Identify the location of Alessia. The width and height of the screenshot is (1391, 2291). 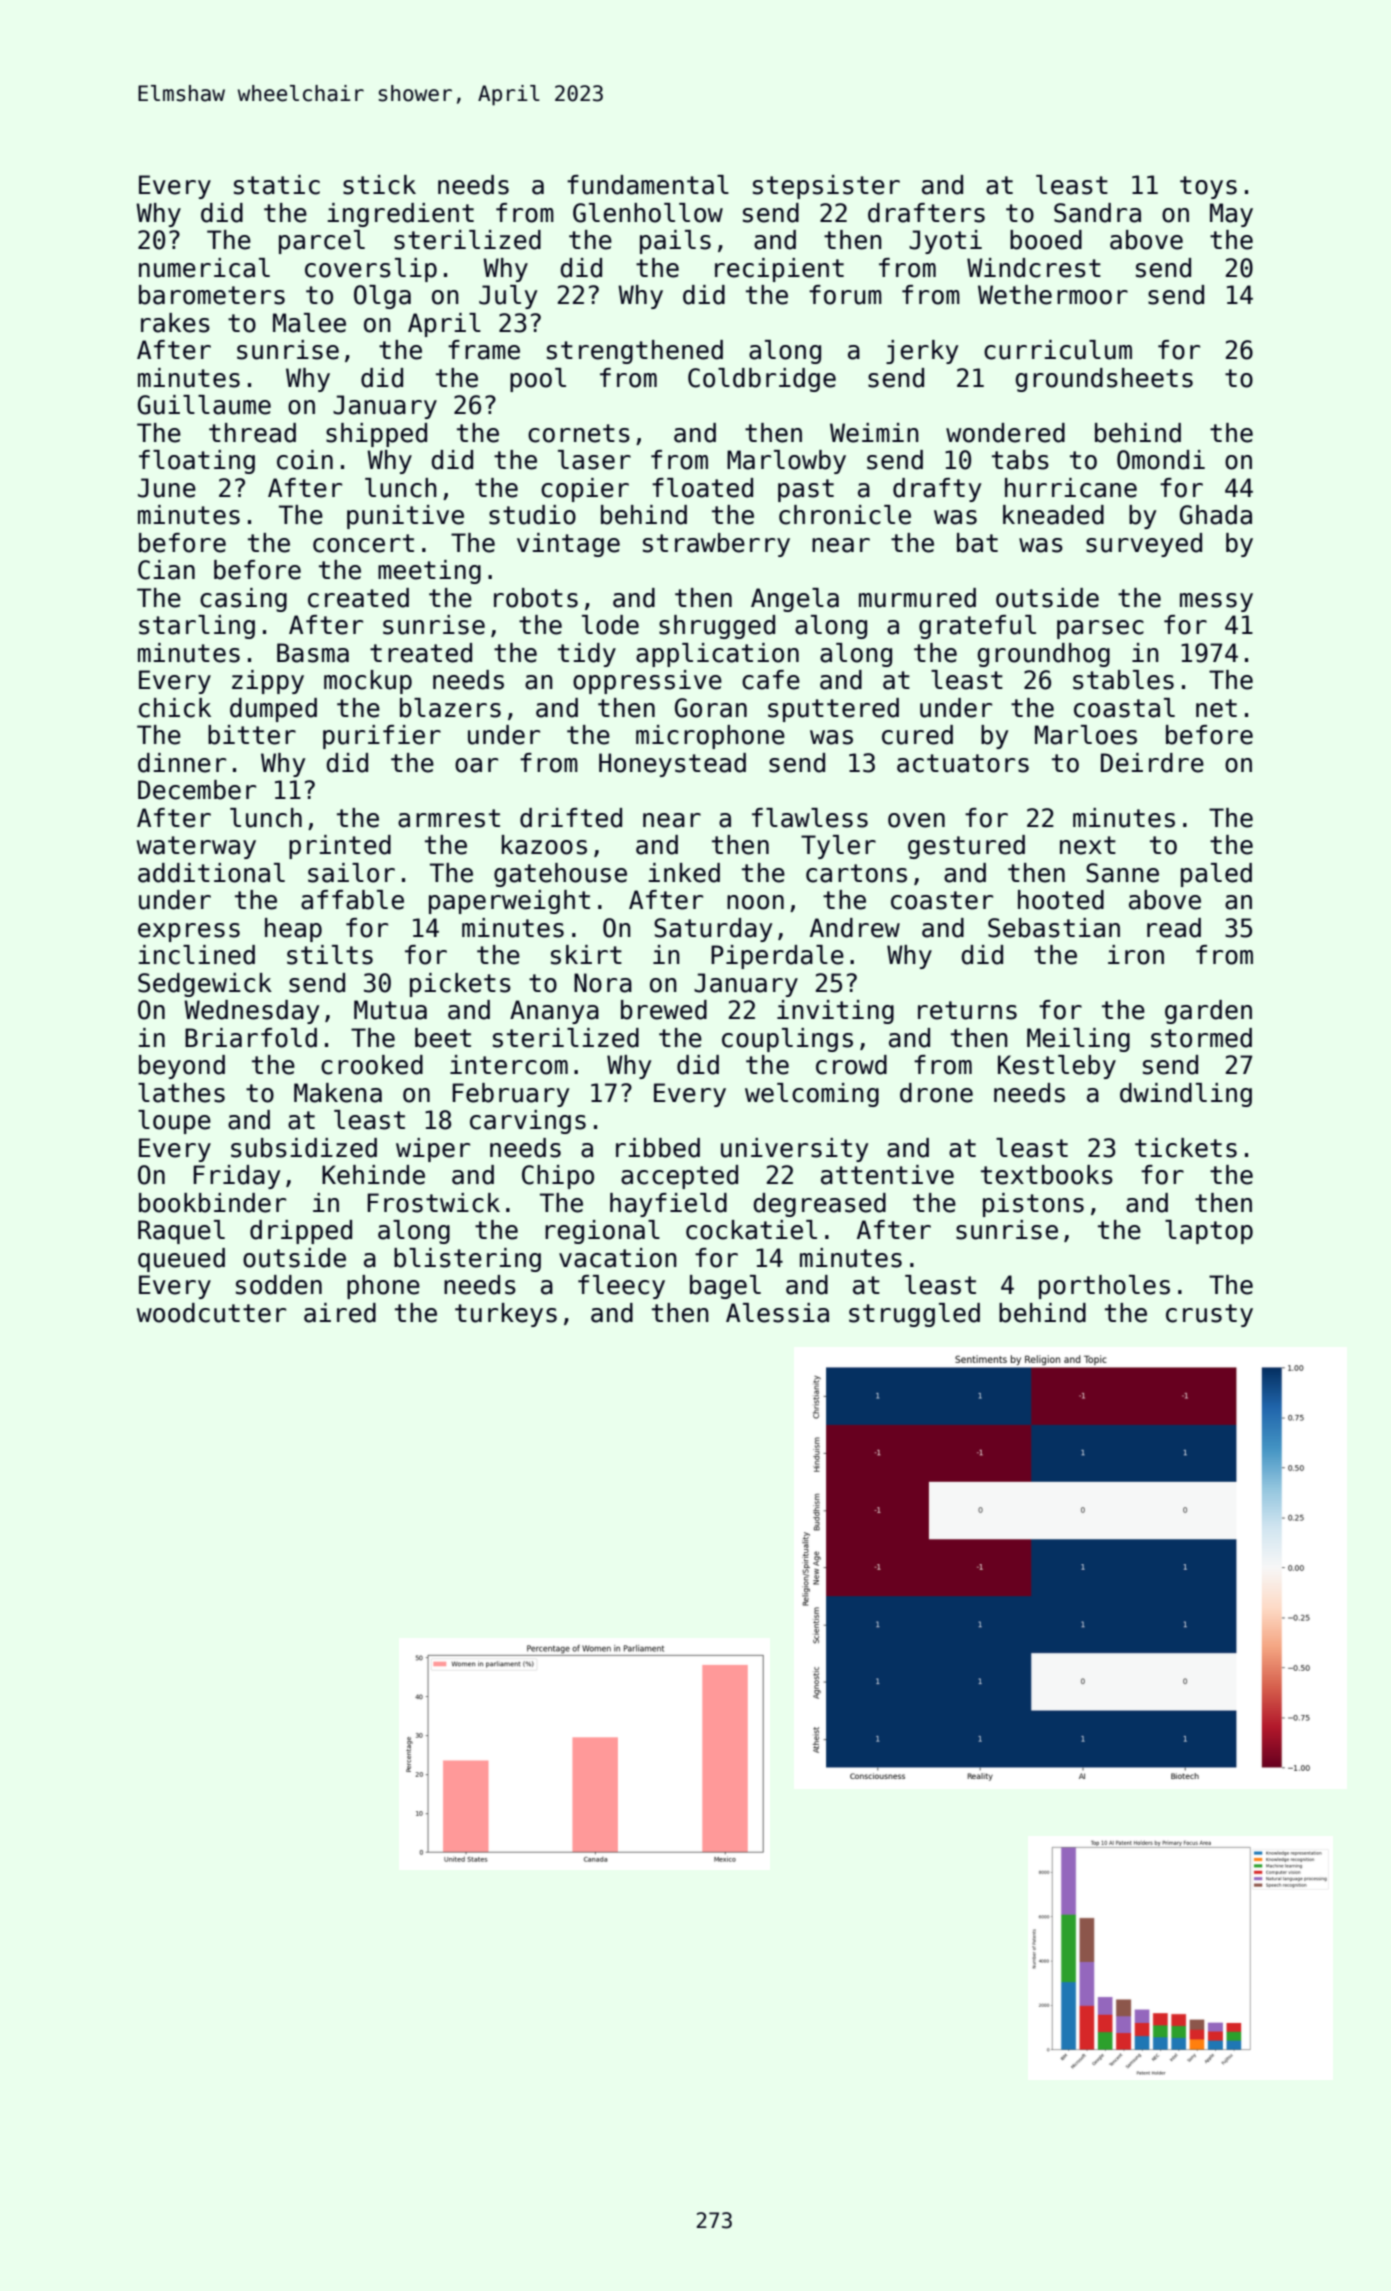
(777, 1313).
